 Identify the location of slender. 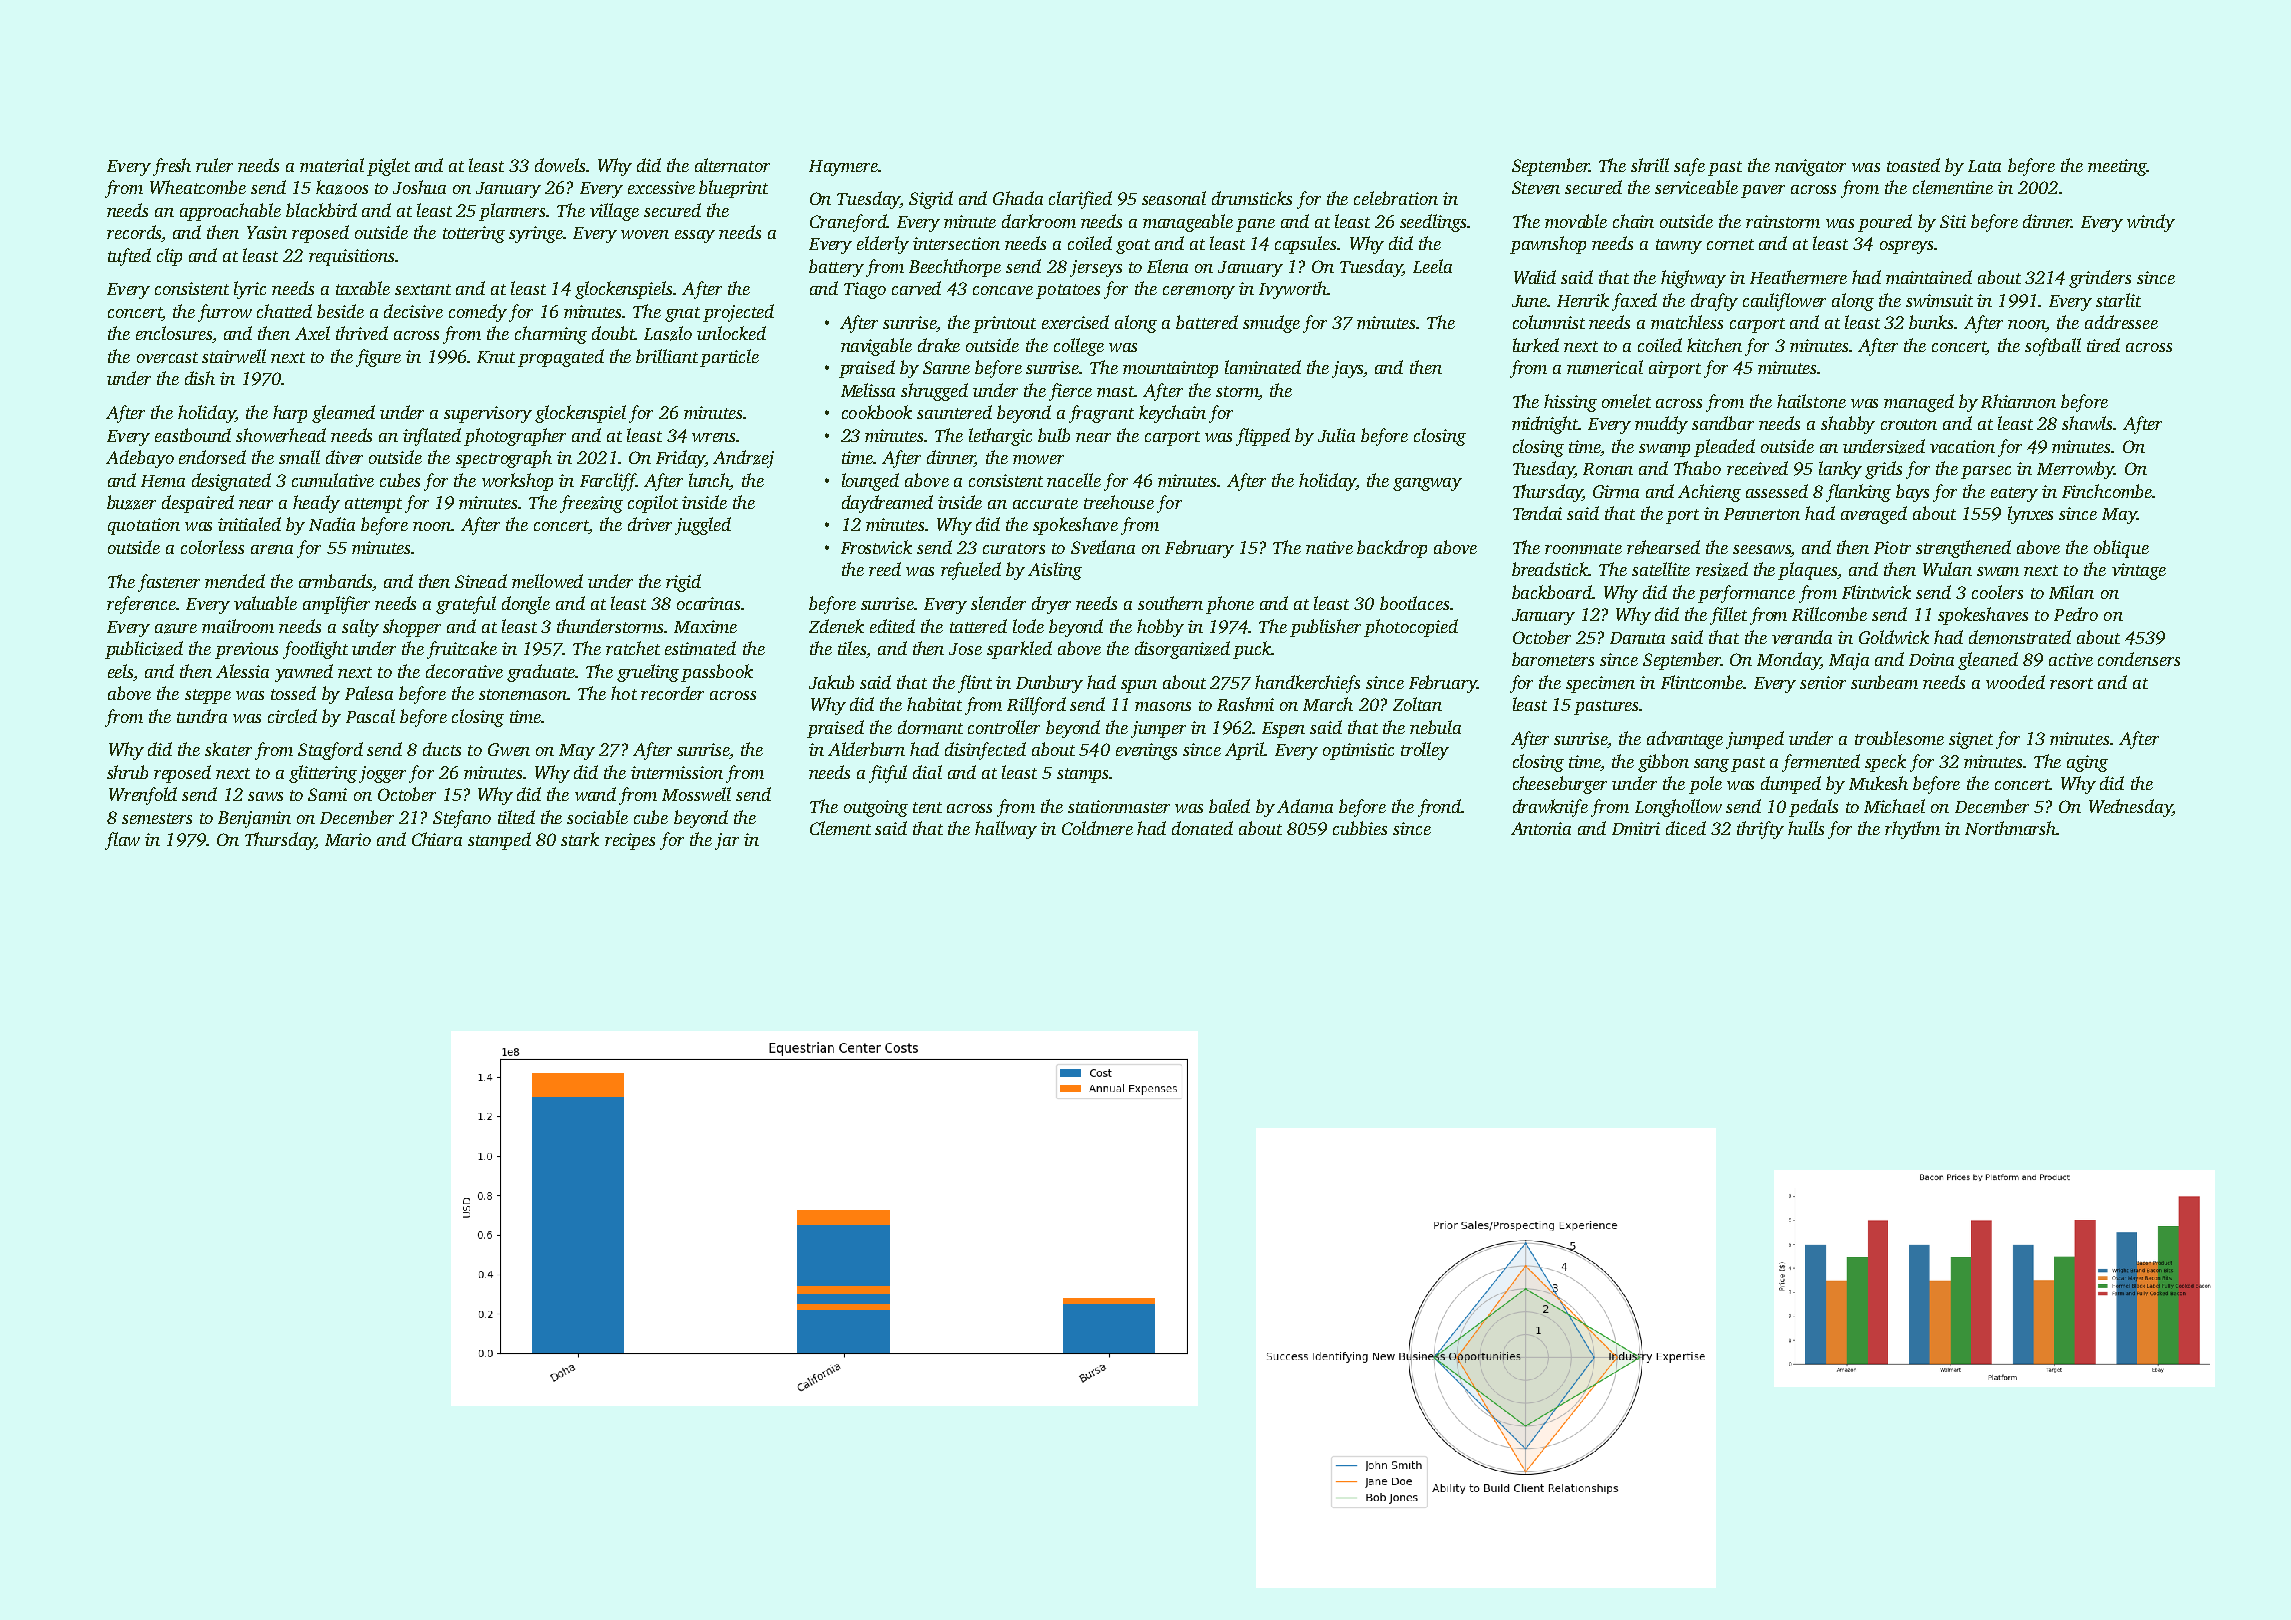
(998, 603).
